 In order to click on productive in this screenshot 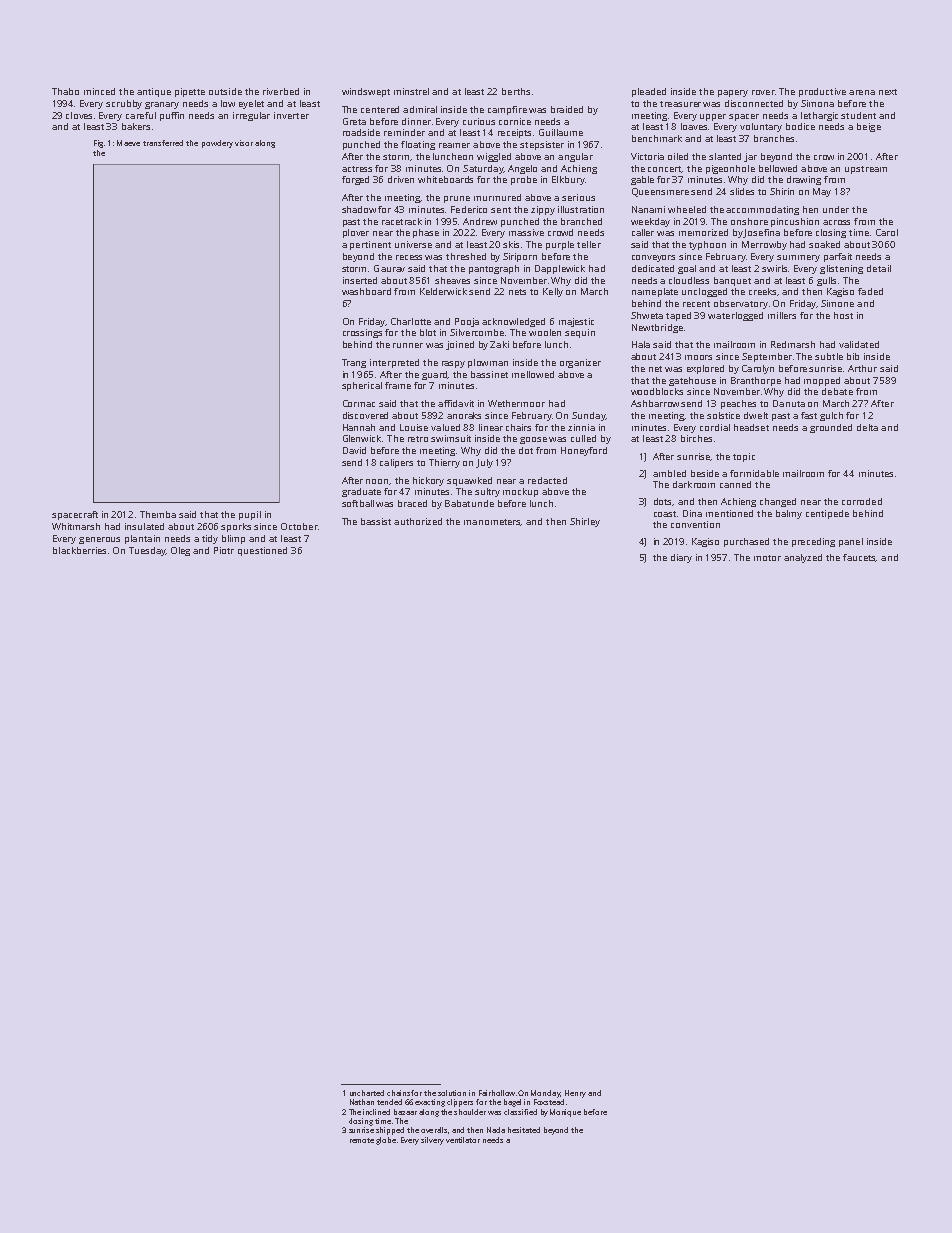, I will do `click(822, 92)`.
